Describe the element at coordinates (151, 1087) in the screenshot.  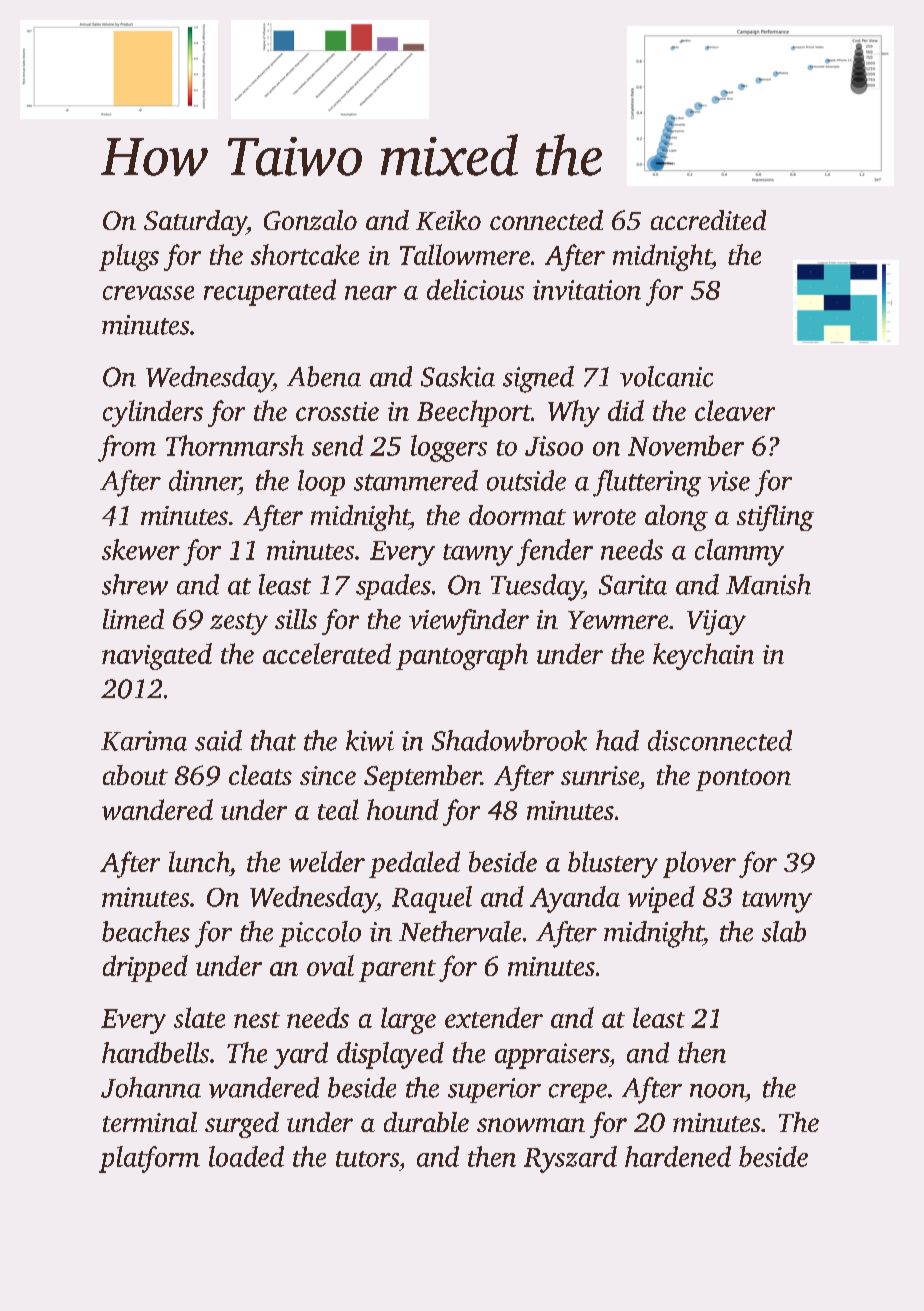
I see `Johanna` at that location.
